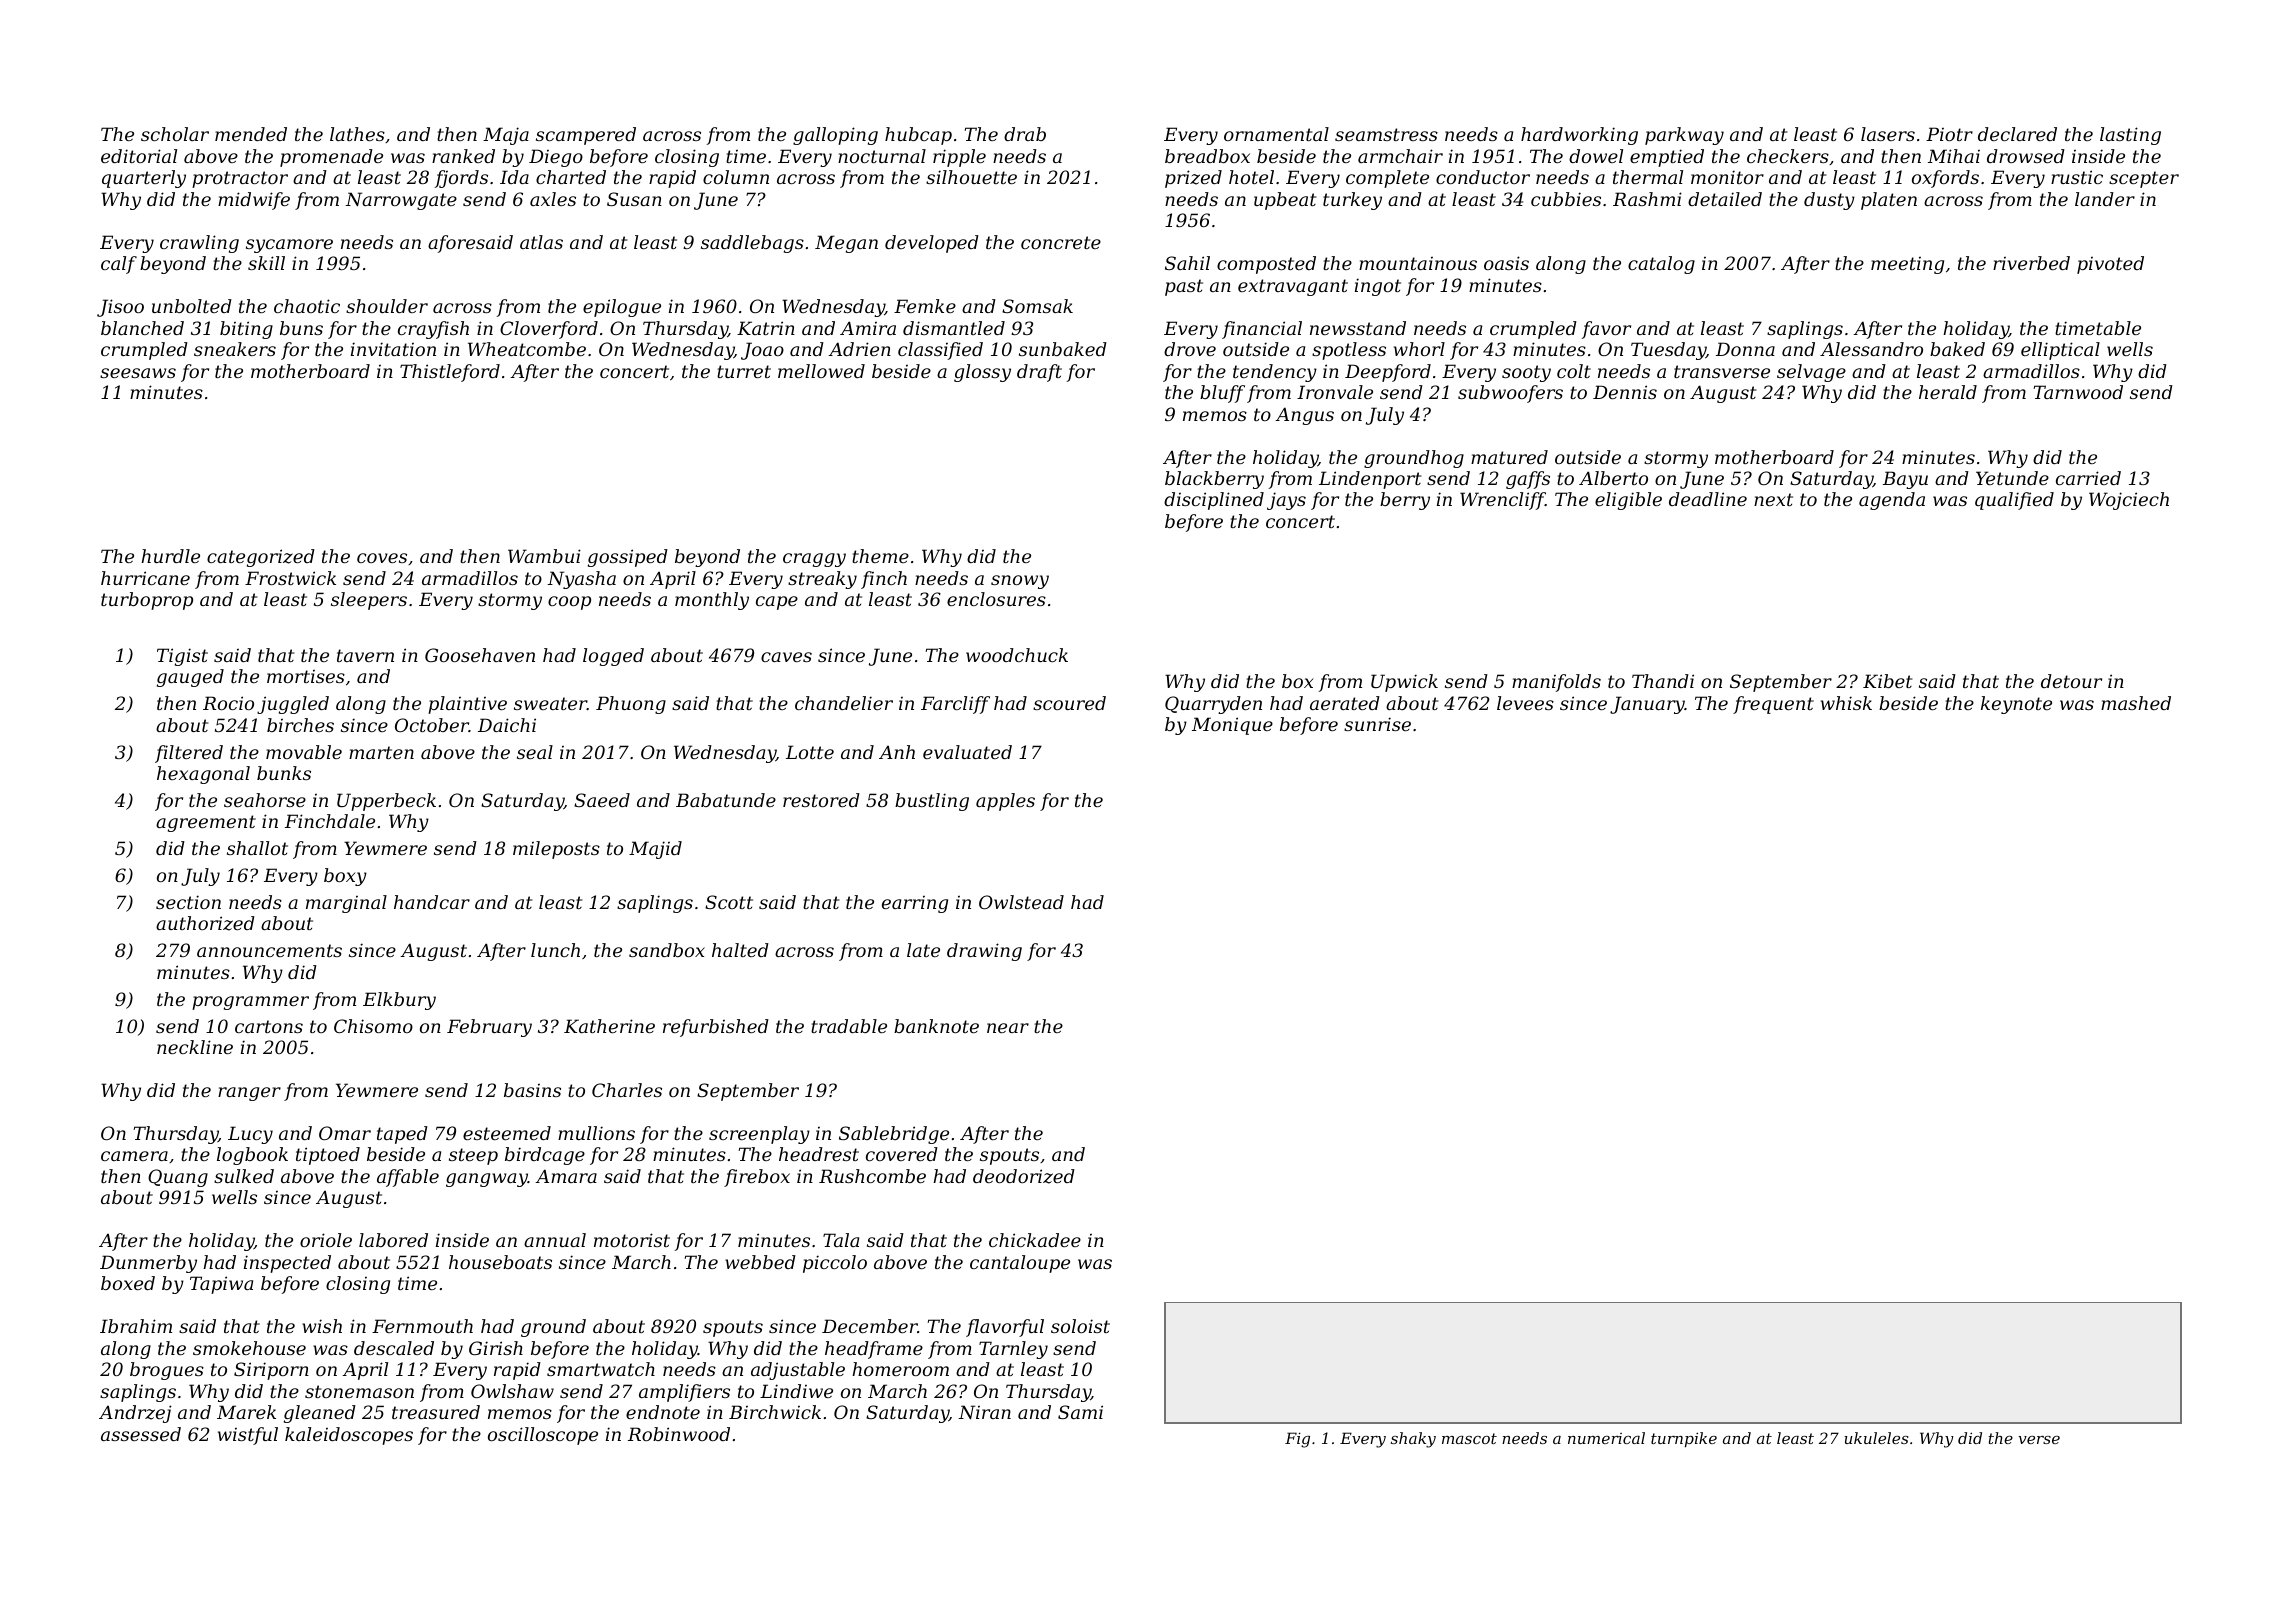 This document has height=1614, width=2282. What do you see at coordinates (2136, 703) in the document?
I see `mashed` at bounding box center [2136, 703].
